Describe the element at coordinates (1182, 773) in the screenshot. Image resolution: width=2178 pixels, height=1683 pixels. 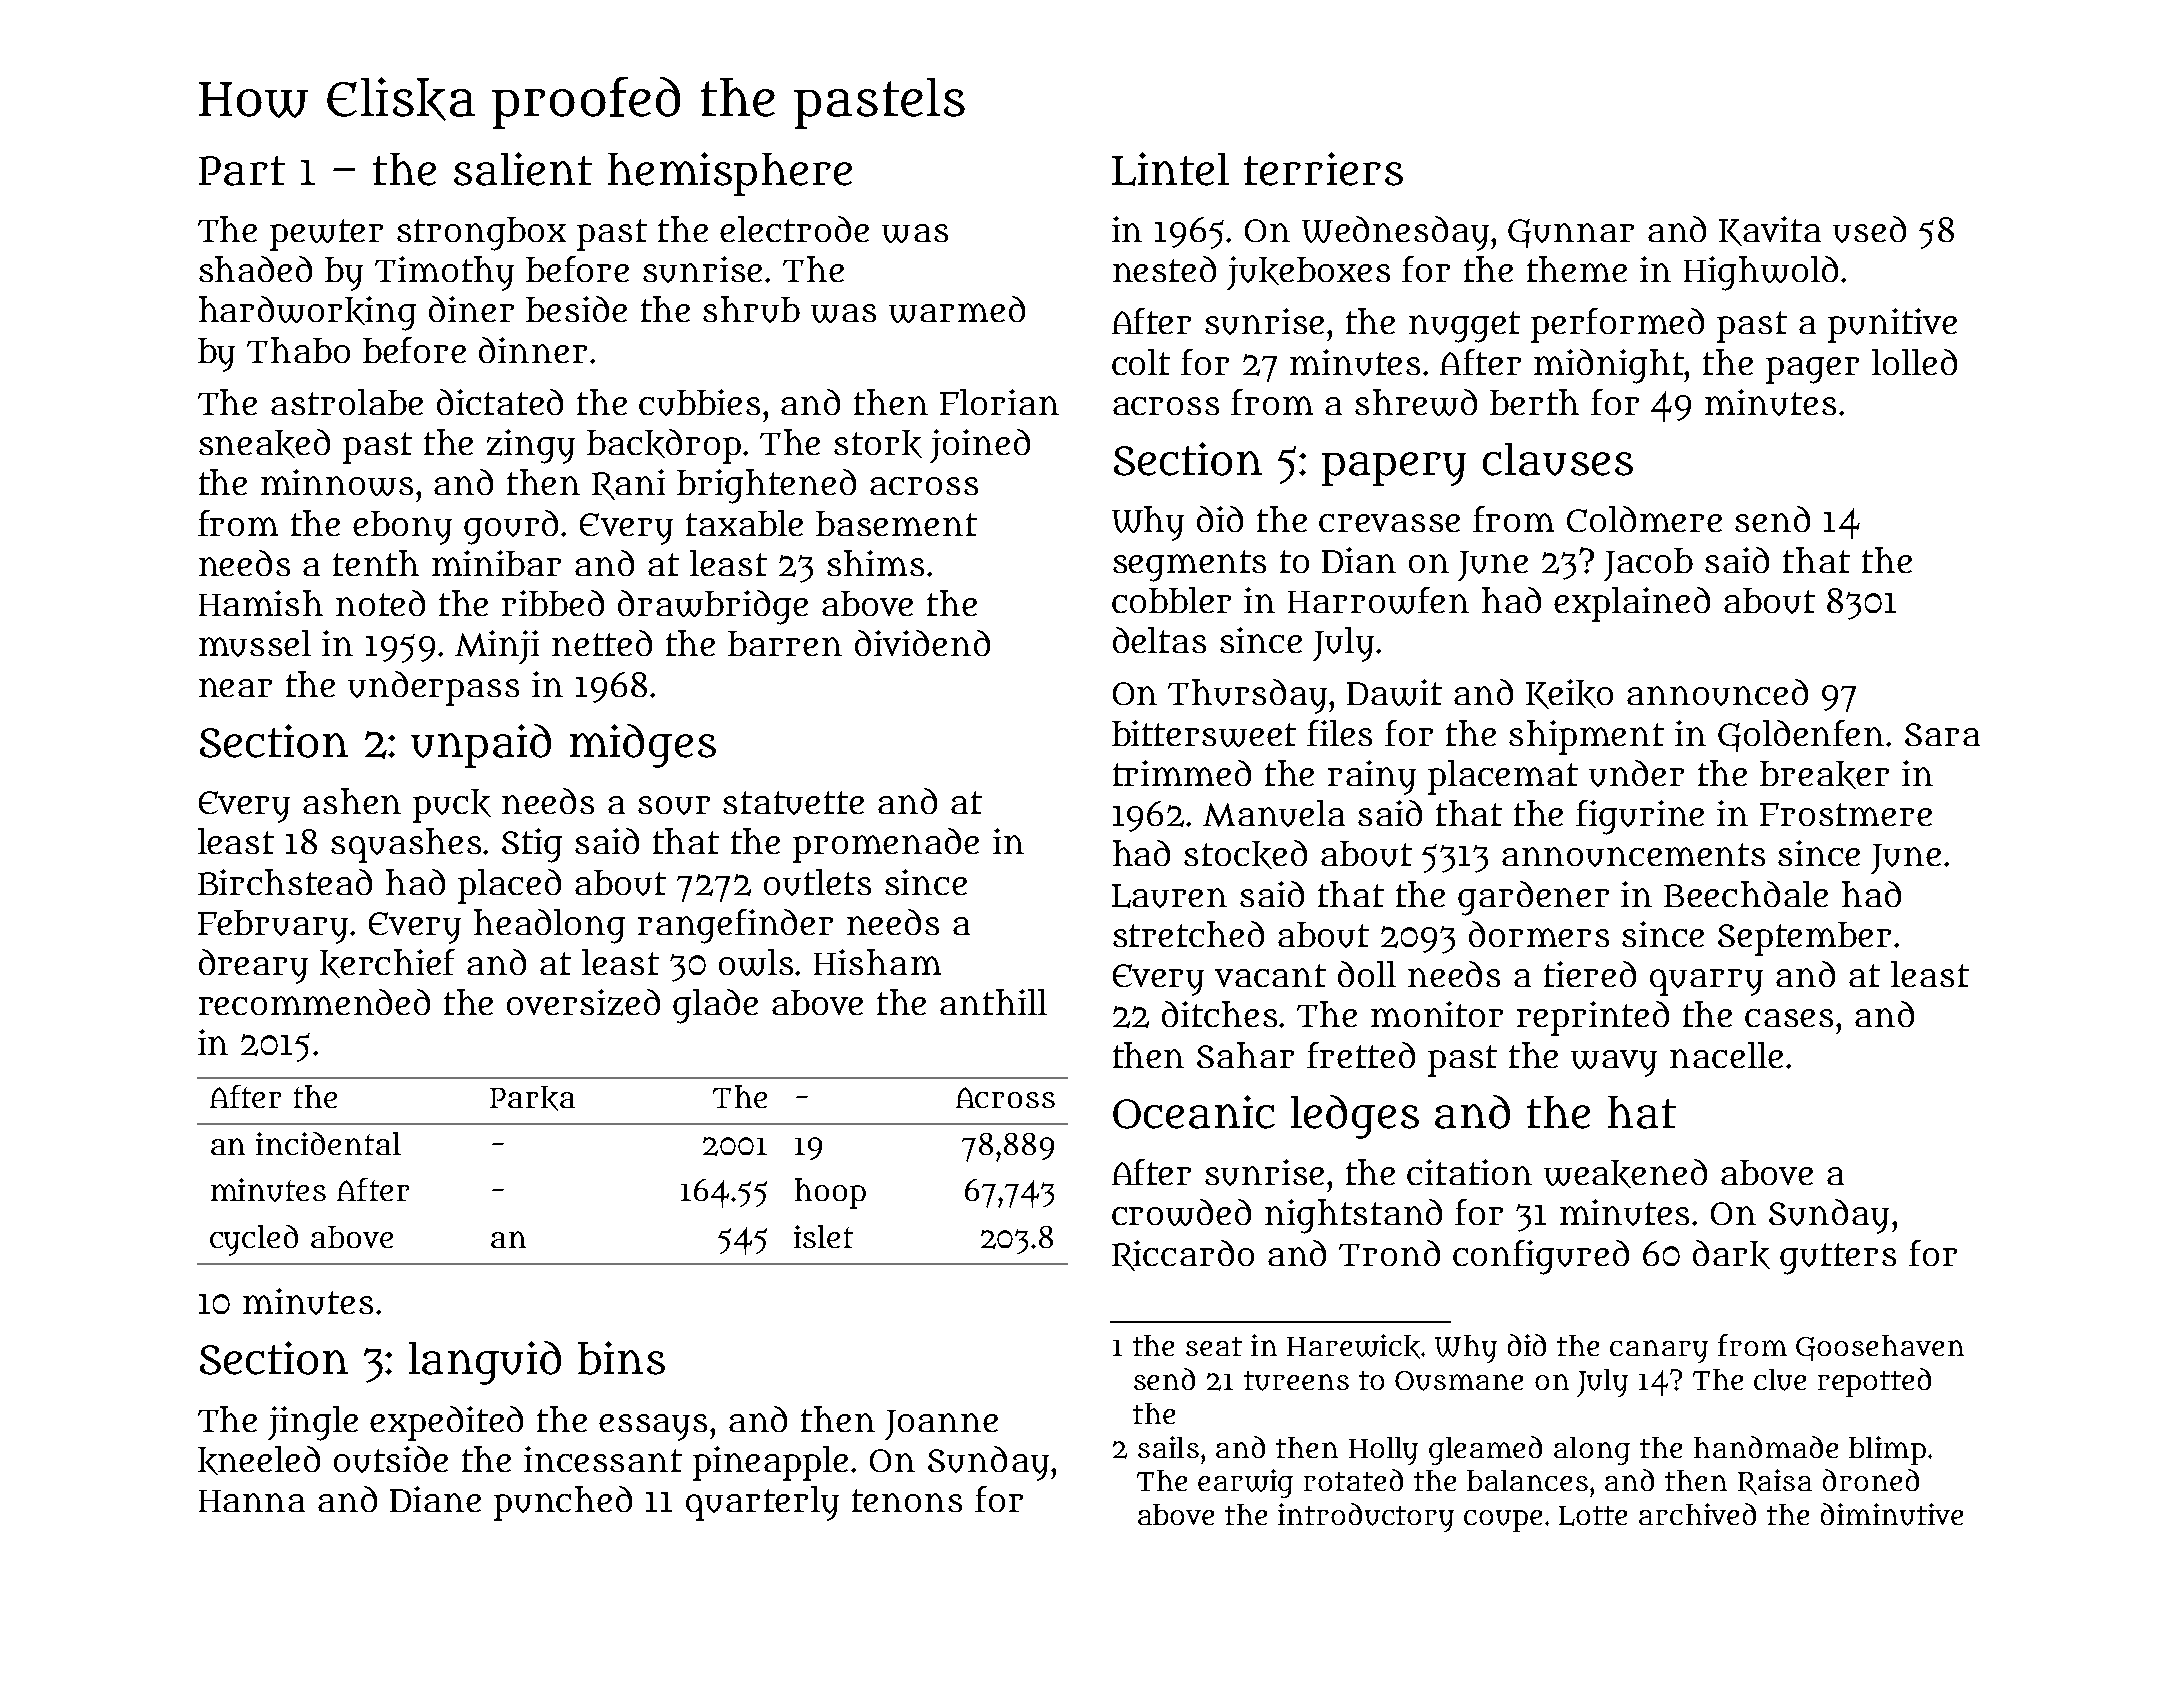
I see `trimmed` at that location.
